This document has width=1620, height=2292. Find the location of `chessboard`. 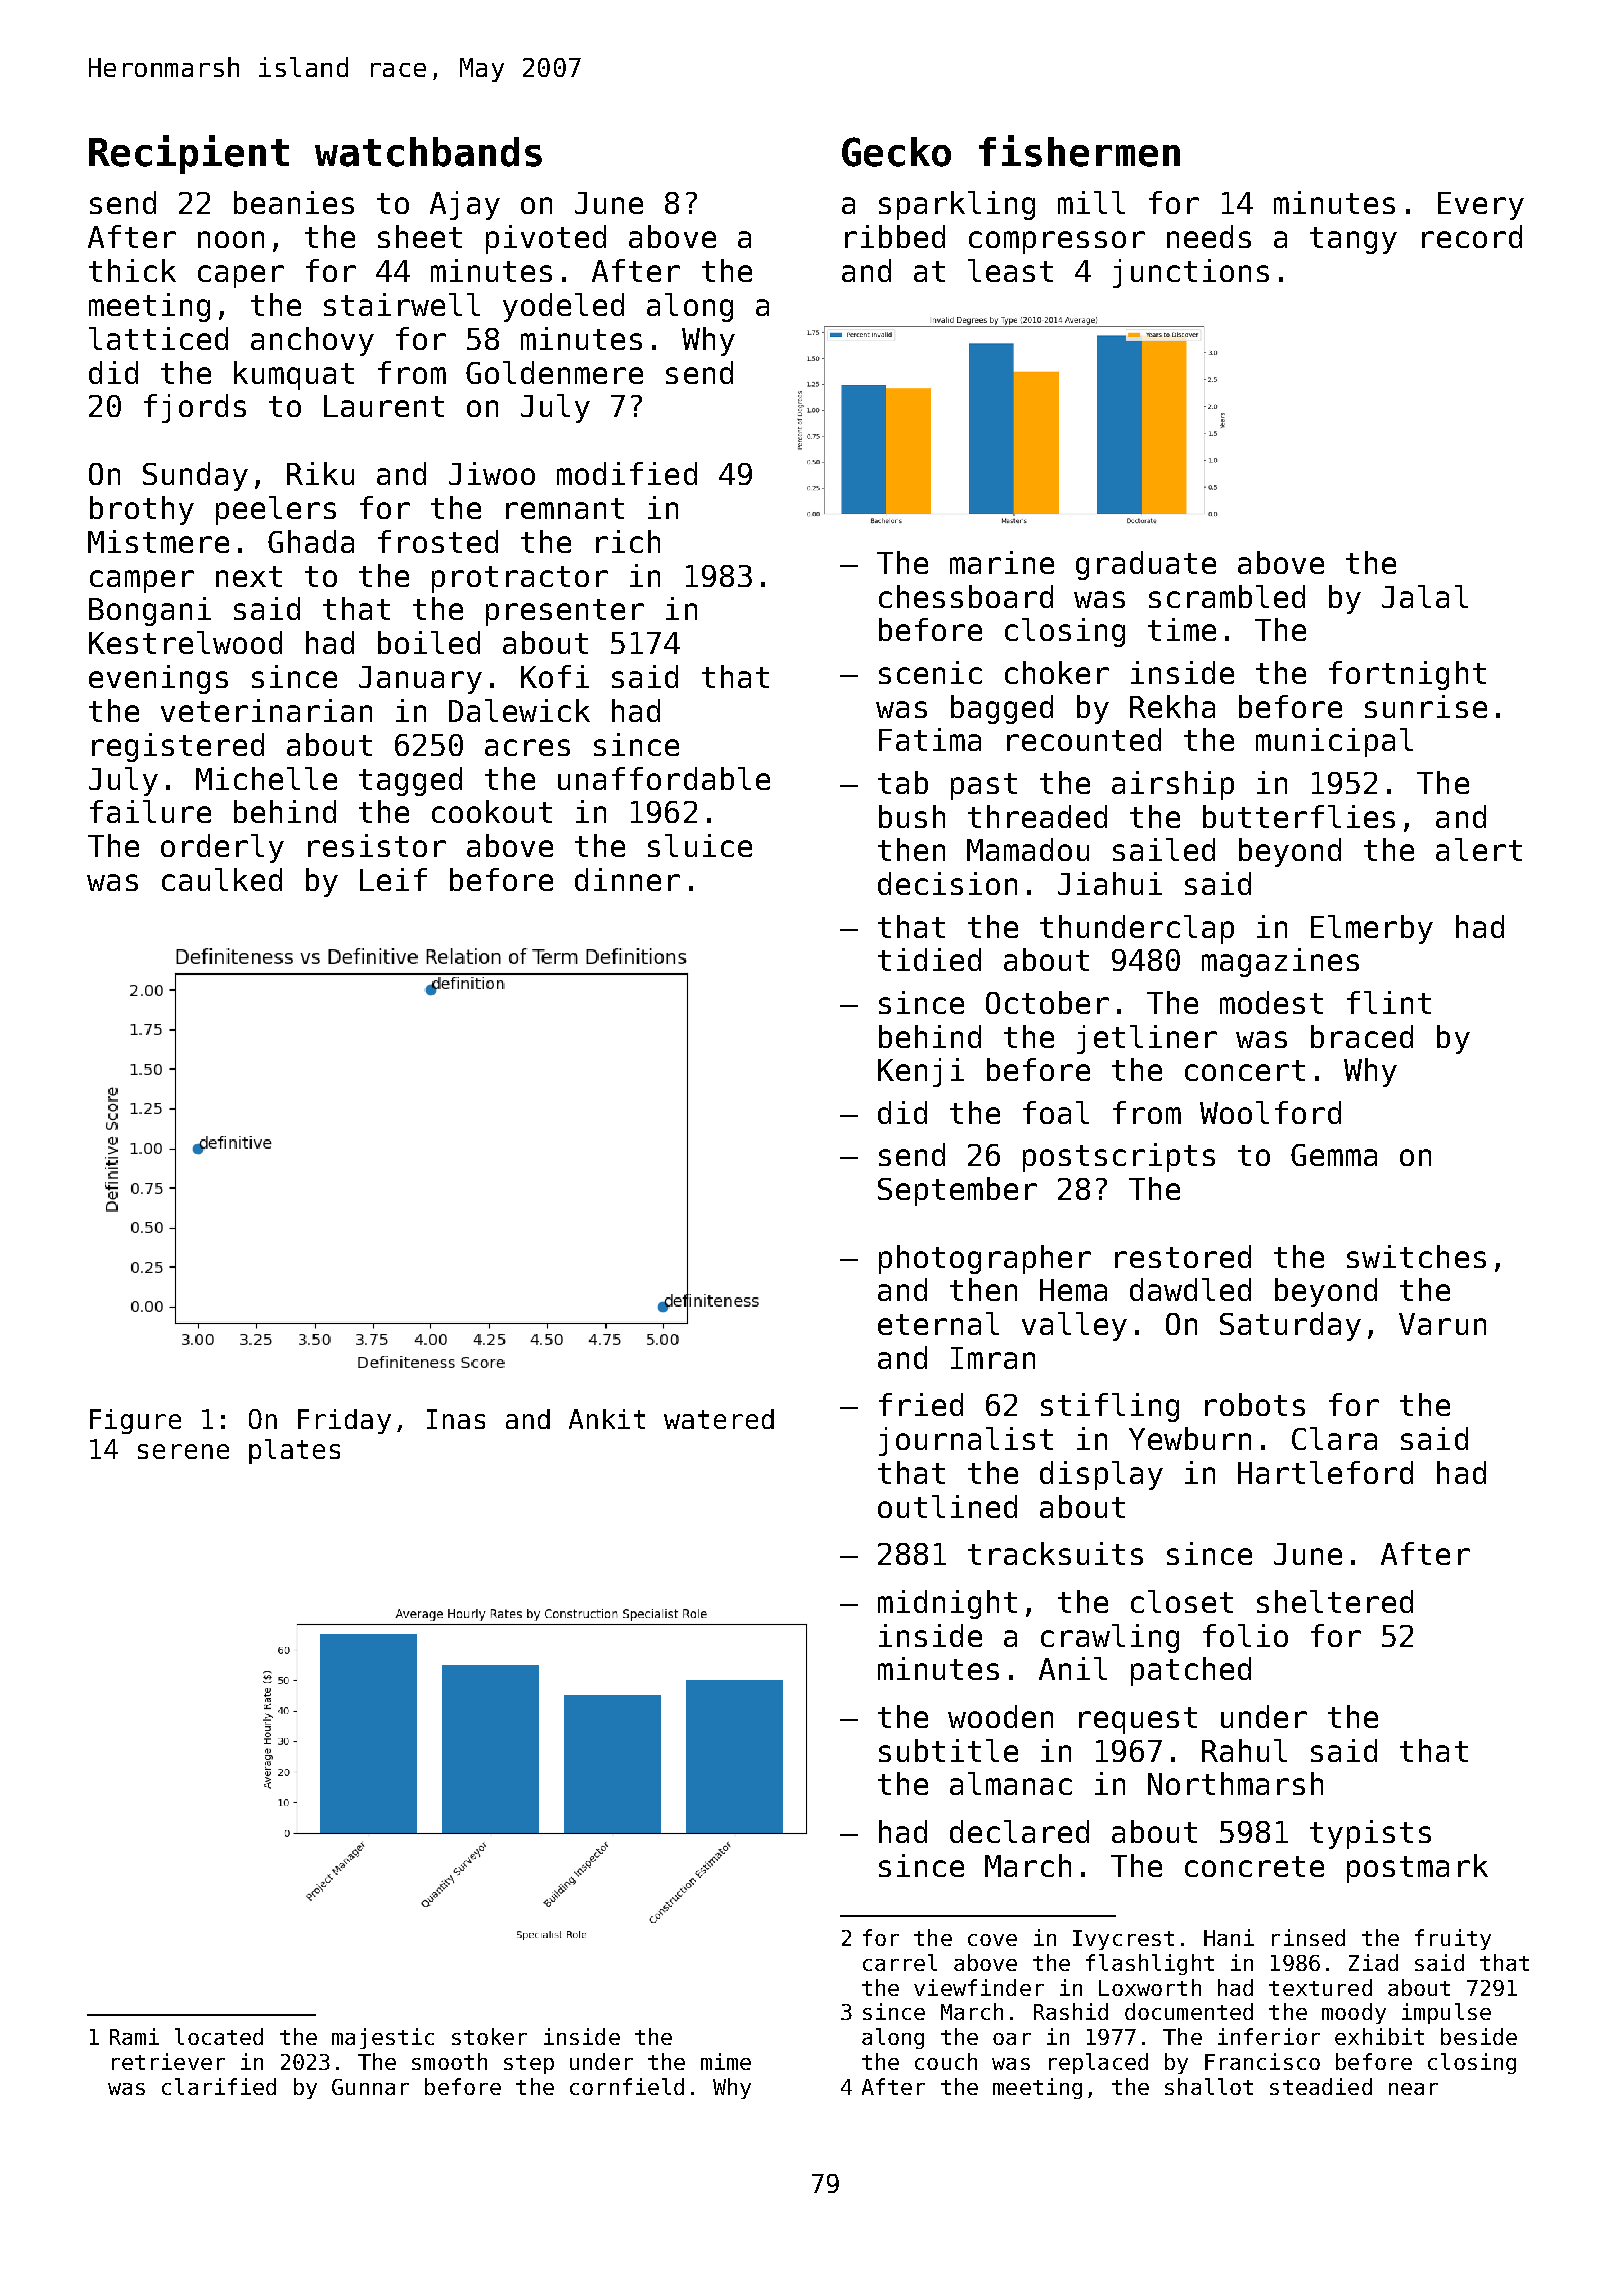

chessboard is located at coordinates (966, 596).
